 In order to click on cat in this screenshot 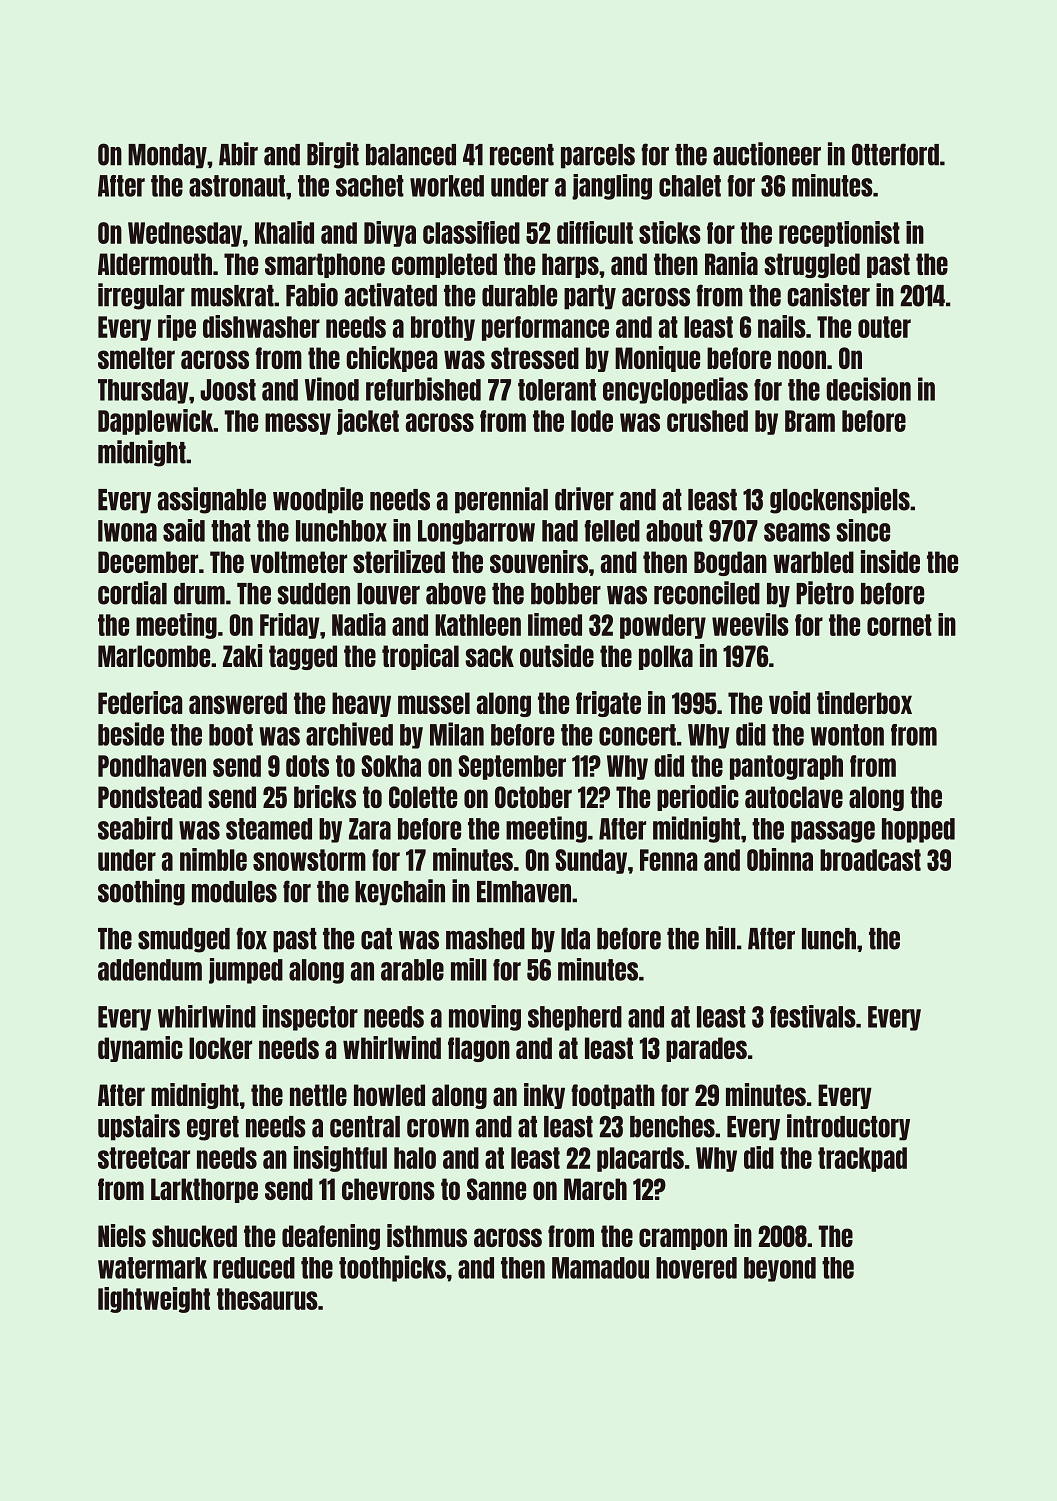, I will do `click(376, 939)`.
